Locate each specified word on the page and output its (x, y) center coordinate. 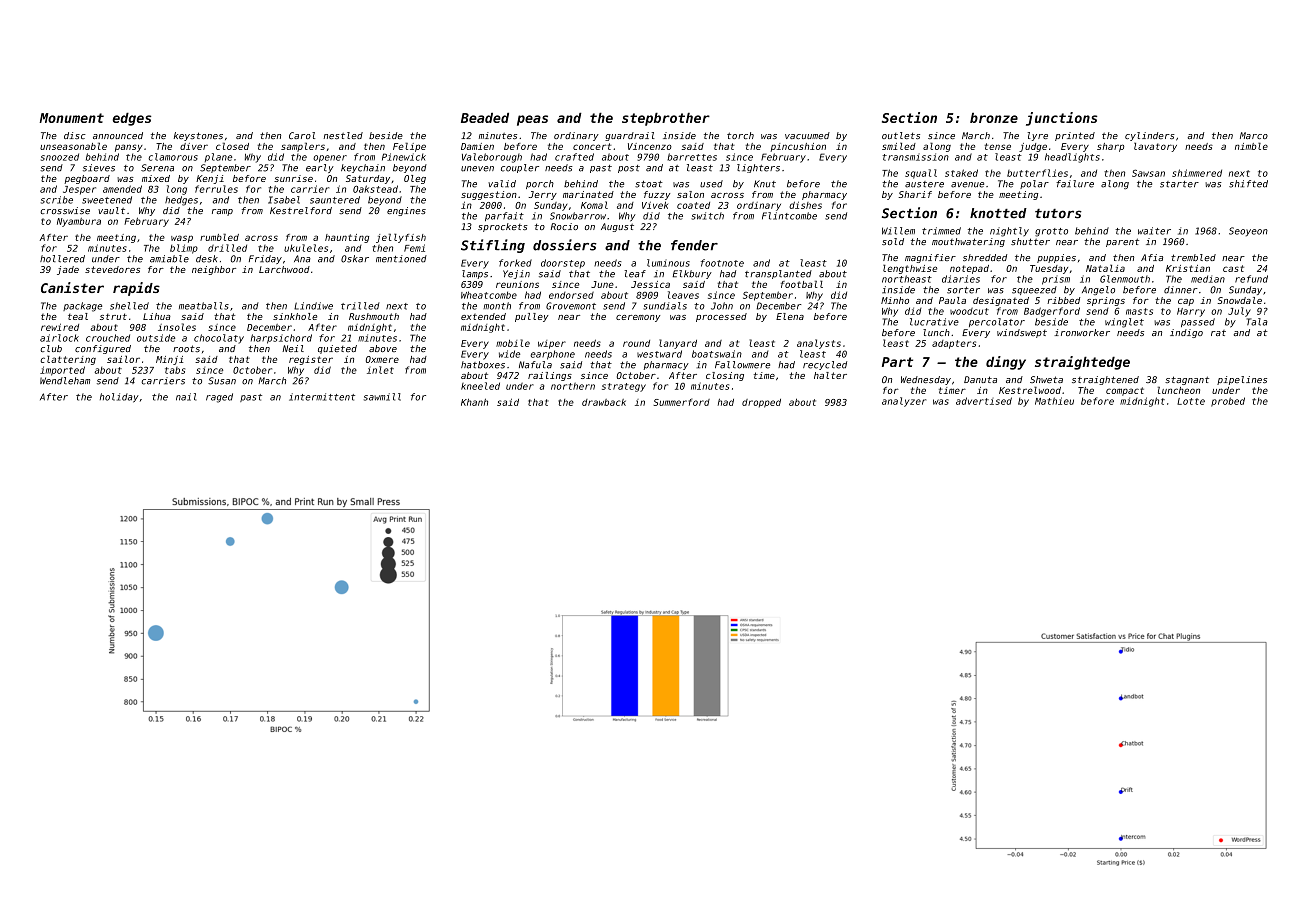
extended (483, 316)
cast (1233, 268)
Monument (72, 118)
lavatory (1155, 147)
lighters (758, 168)
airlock (59, 338)
